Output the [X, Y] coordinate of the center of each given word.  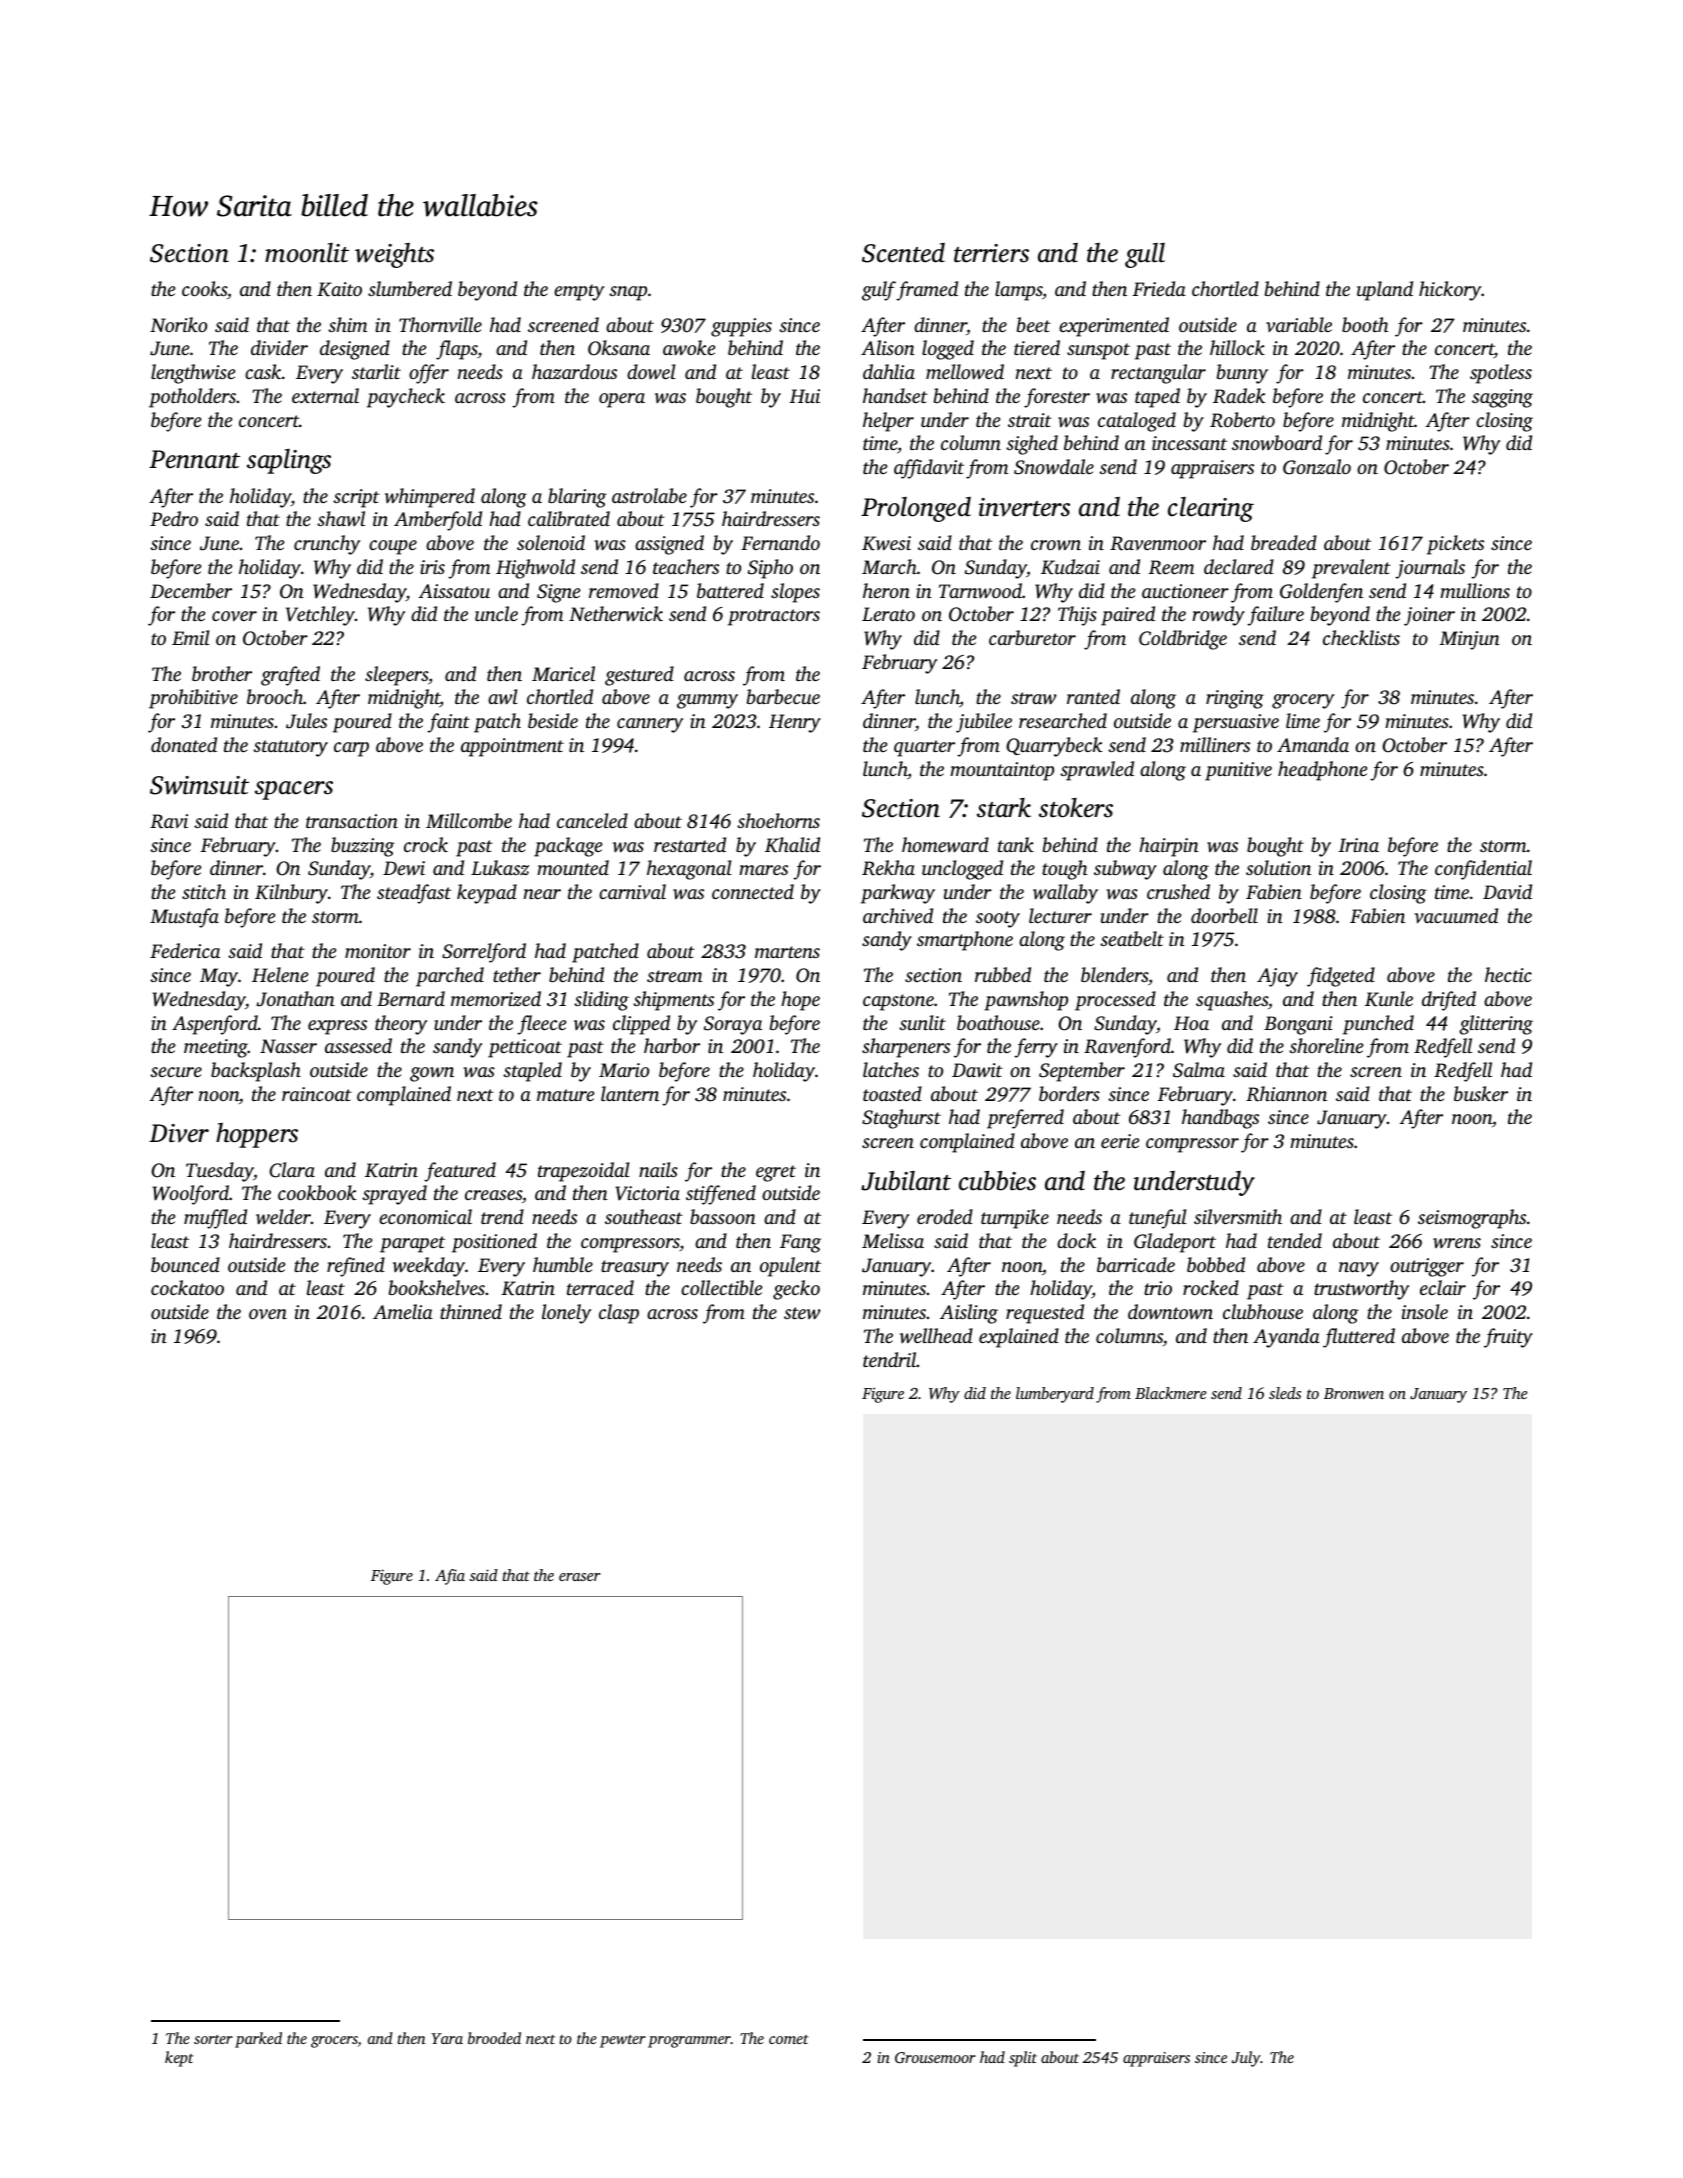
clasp [619, 1314]
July [1246, 2059]
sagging [1502, 398]
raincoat [317, 1094]
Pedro [174, 518]
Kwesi [886, 543]
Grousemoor [935, 2057]
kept [179, 2059]
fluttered [1359, 1338]
